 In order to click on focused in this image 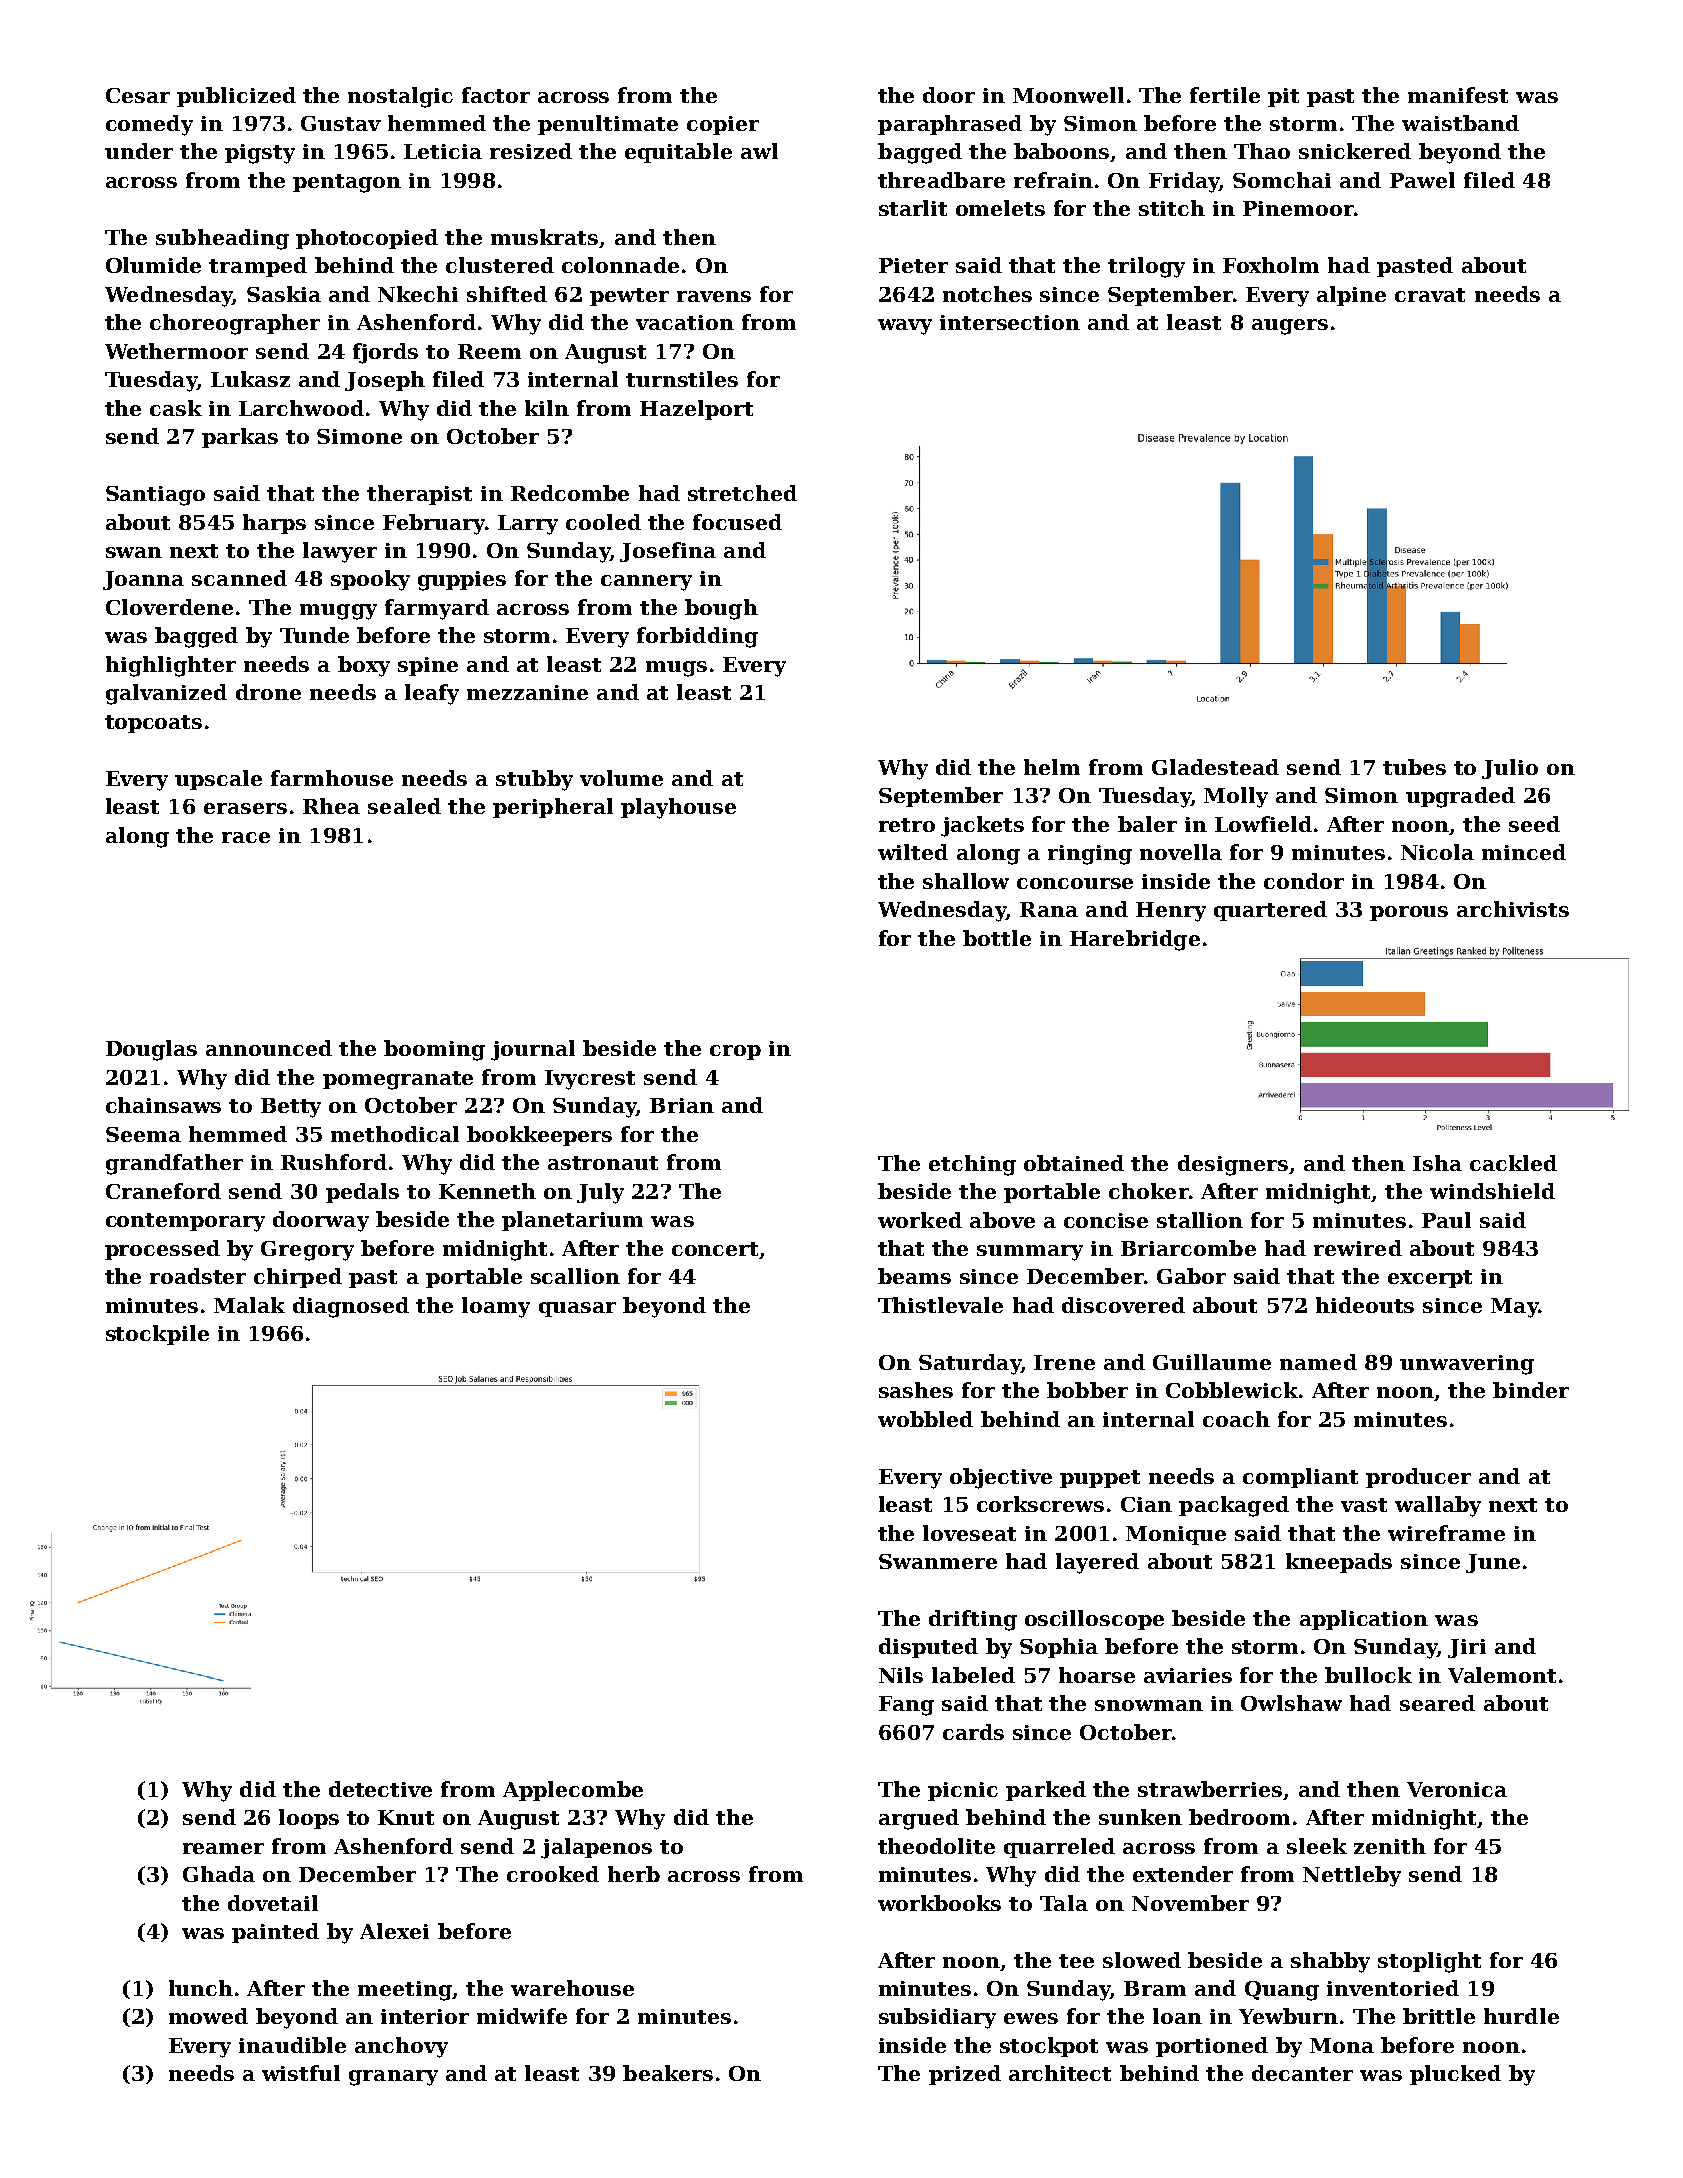, I will do `click(737, 522)`.
